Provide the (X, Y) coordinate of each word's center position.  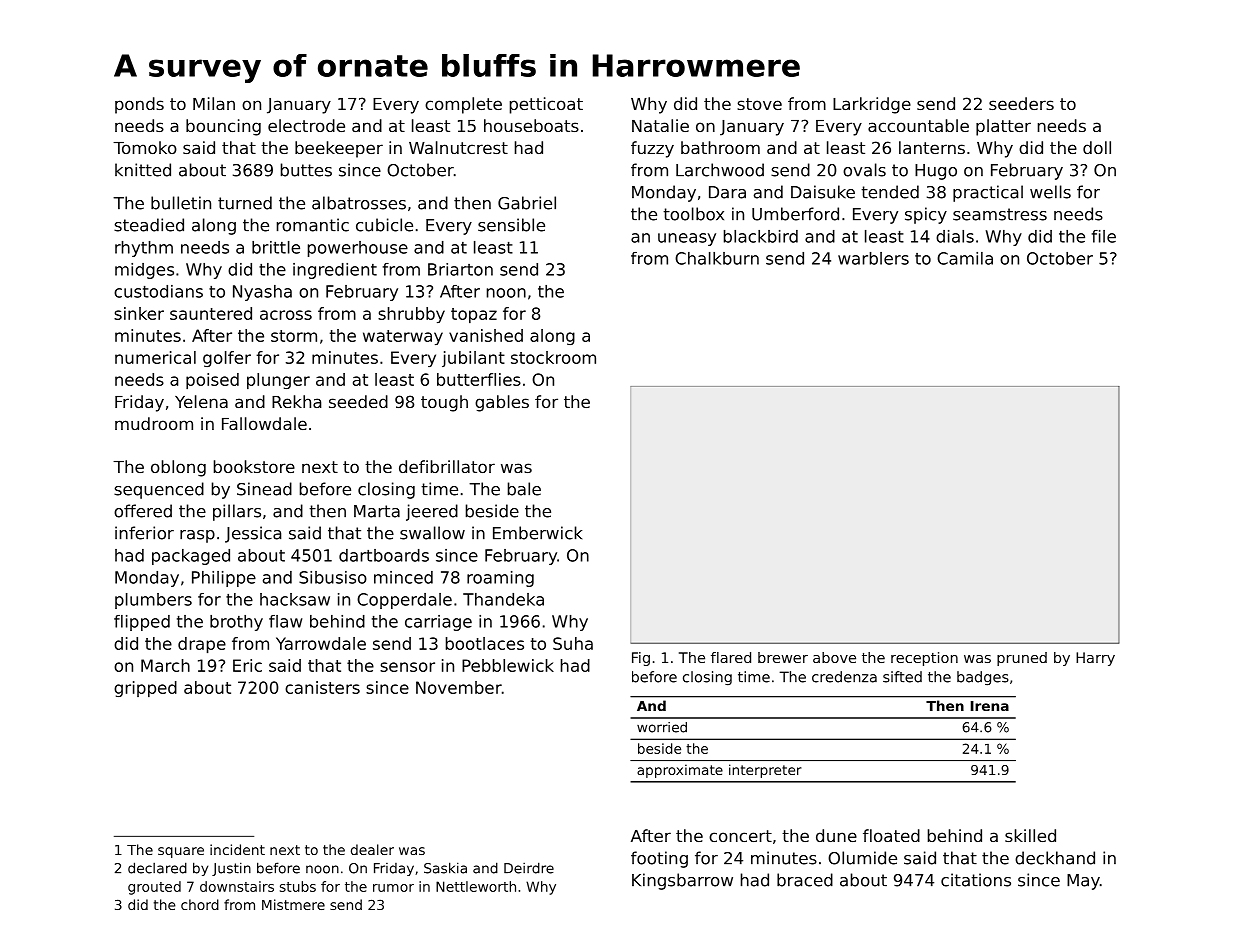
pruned (1022, 659)
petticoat (546, 105)
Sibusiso (333, 577)
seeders (1021, 103)
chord (200, 904)
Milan (214, 103)
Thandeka (503, 599)
